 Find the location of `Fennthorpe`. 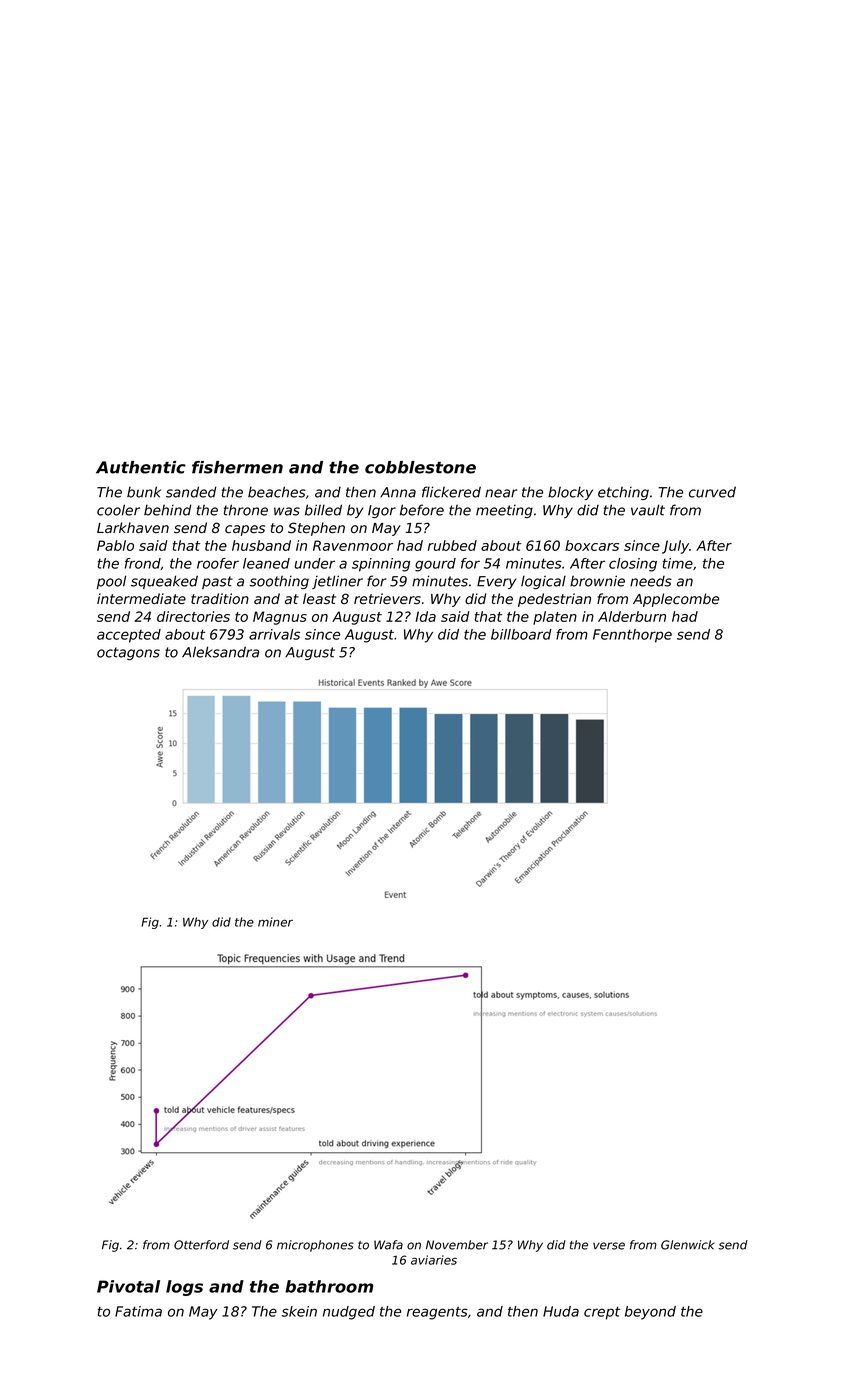

Fennthorpe is located at coordinates (632, 636).
